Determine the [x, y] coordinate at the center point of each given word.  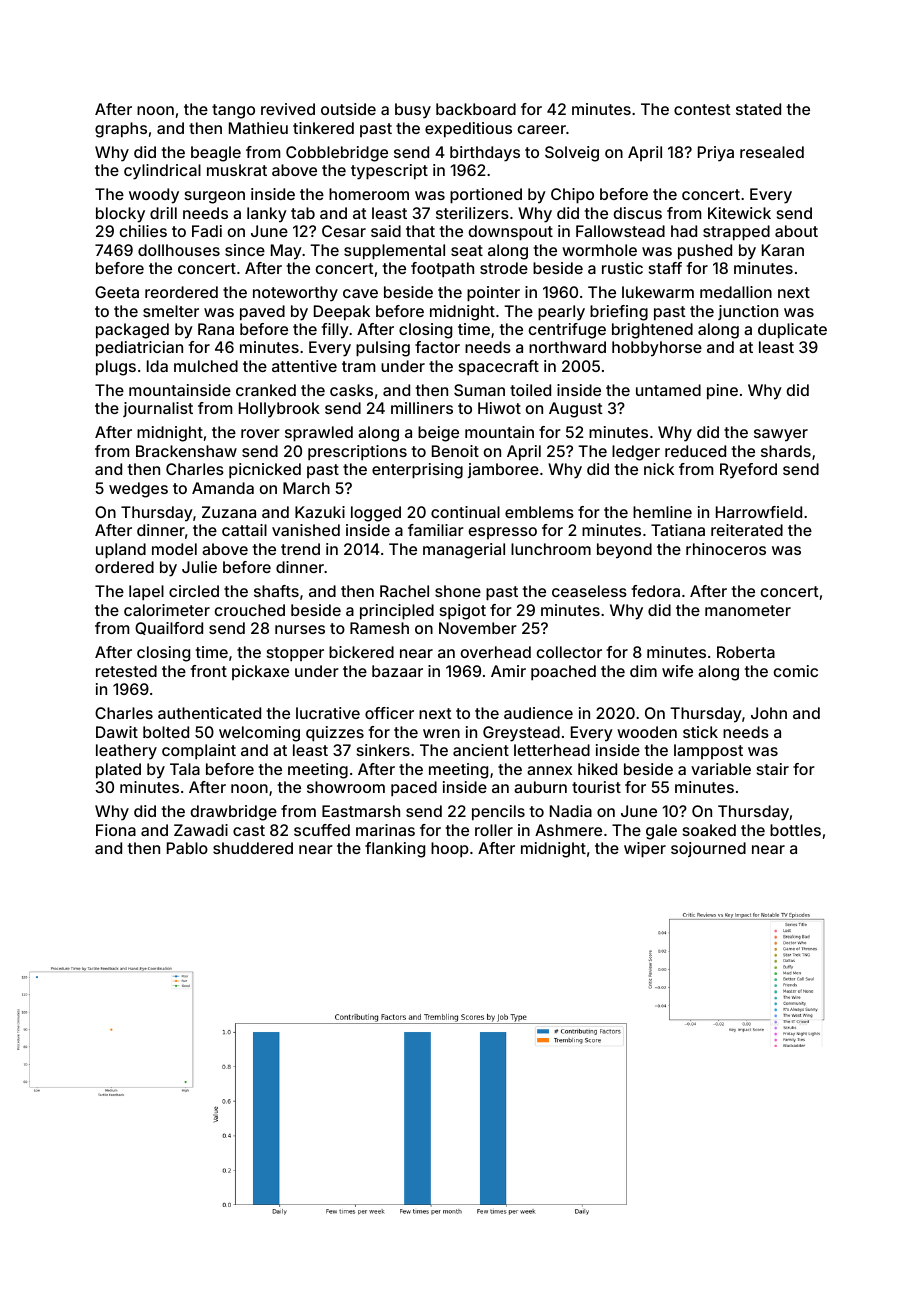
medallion [736, 292]
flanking [395, 850]
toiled [530, 390]
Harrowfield [759, 512]
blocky [120, 215]
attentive [304, 366]
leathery [126, 752]
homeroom [369, 194]
